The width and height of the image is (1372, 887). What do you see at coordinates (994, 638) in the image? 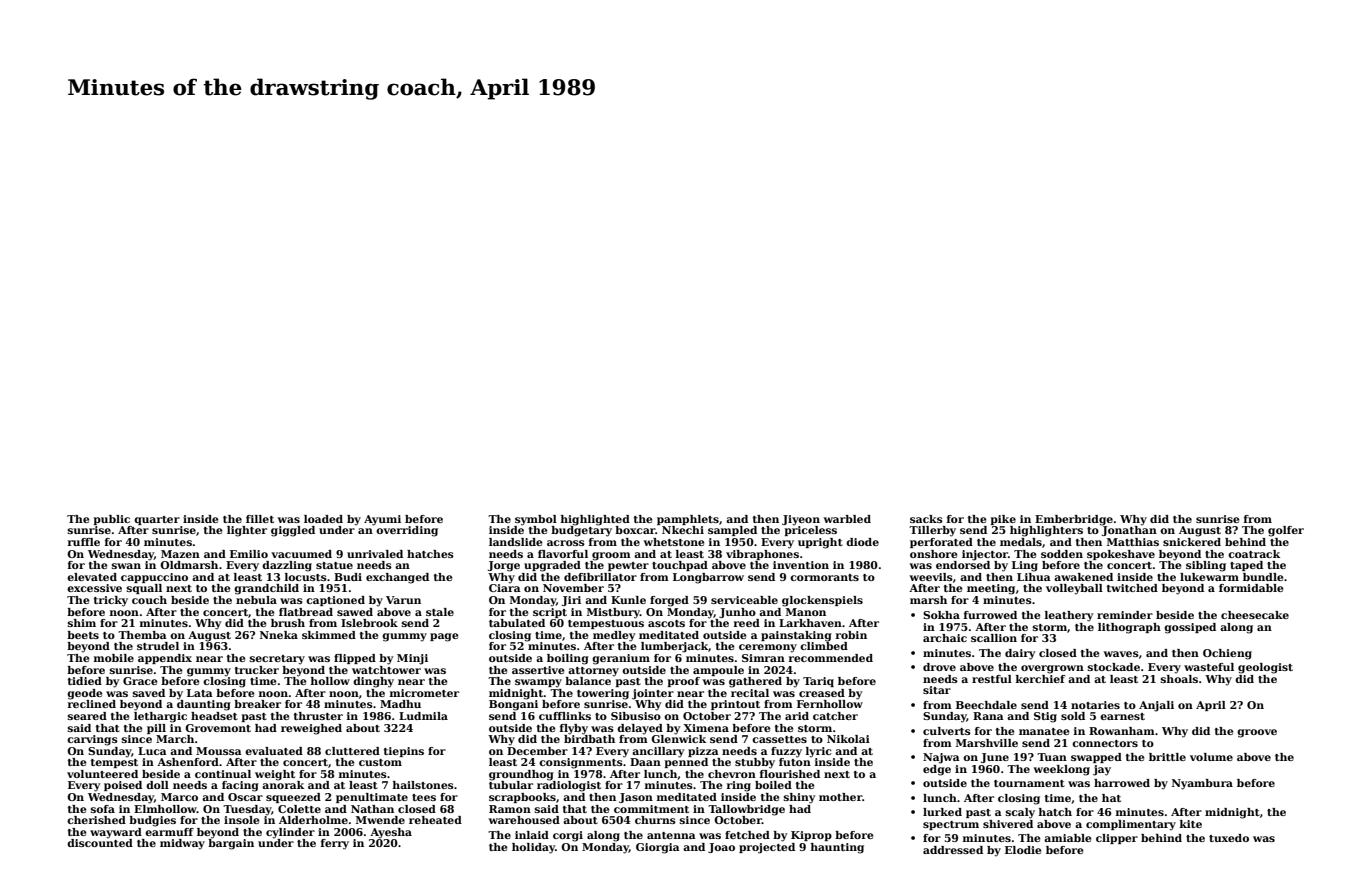
I see `scallion` at bounding box center [994, 638].
